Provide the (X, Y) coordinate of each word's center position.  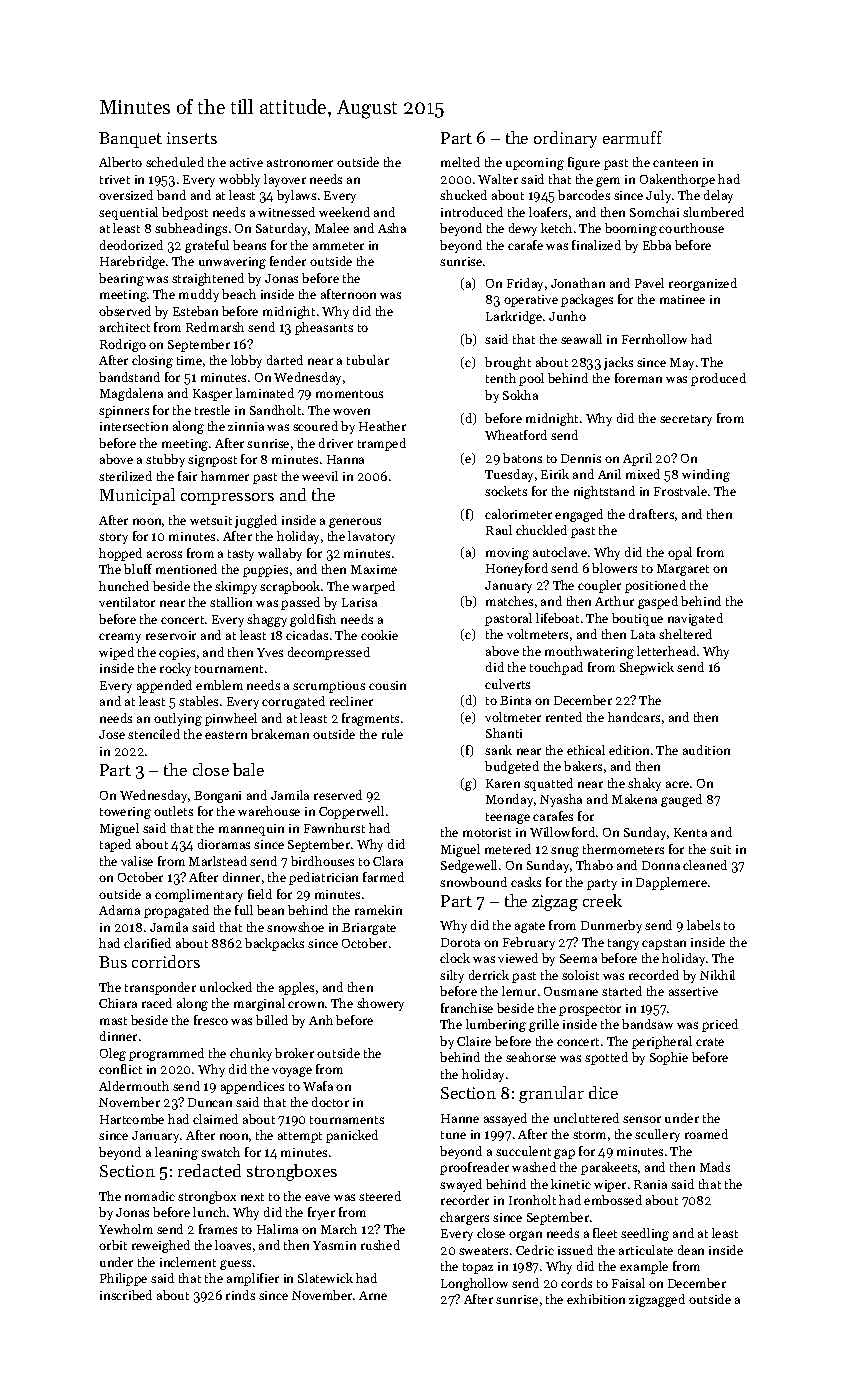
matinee (682, 299)
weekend (344, 212)
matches (509, 601)
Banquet (130, 140)
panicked (352, 1136)
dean (691, 1250)
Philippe (123, 1279)
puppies (265, 571)
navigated (695, 619)
